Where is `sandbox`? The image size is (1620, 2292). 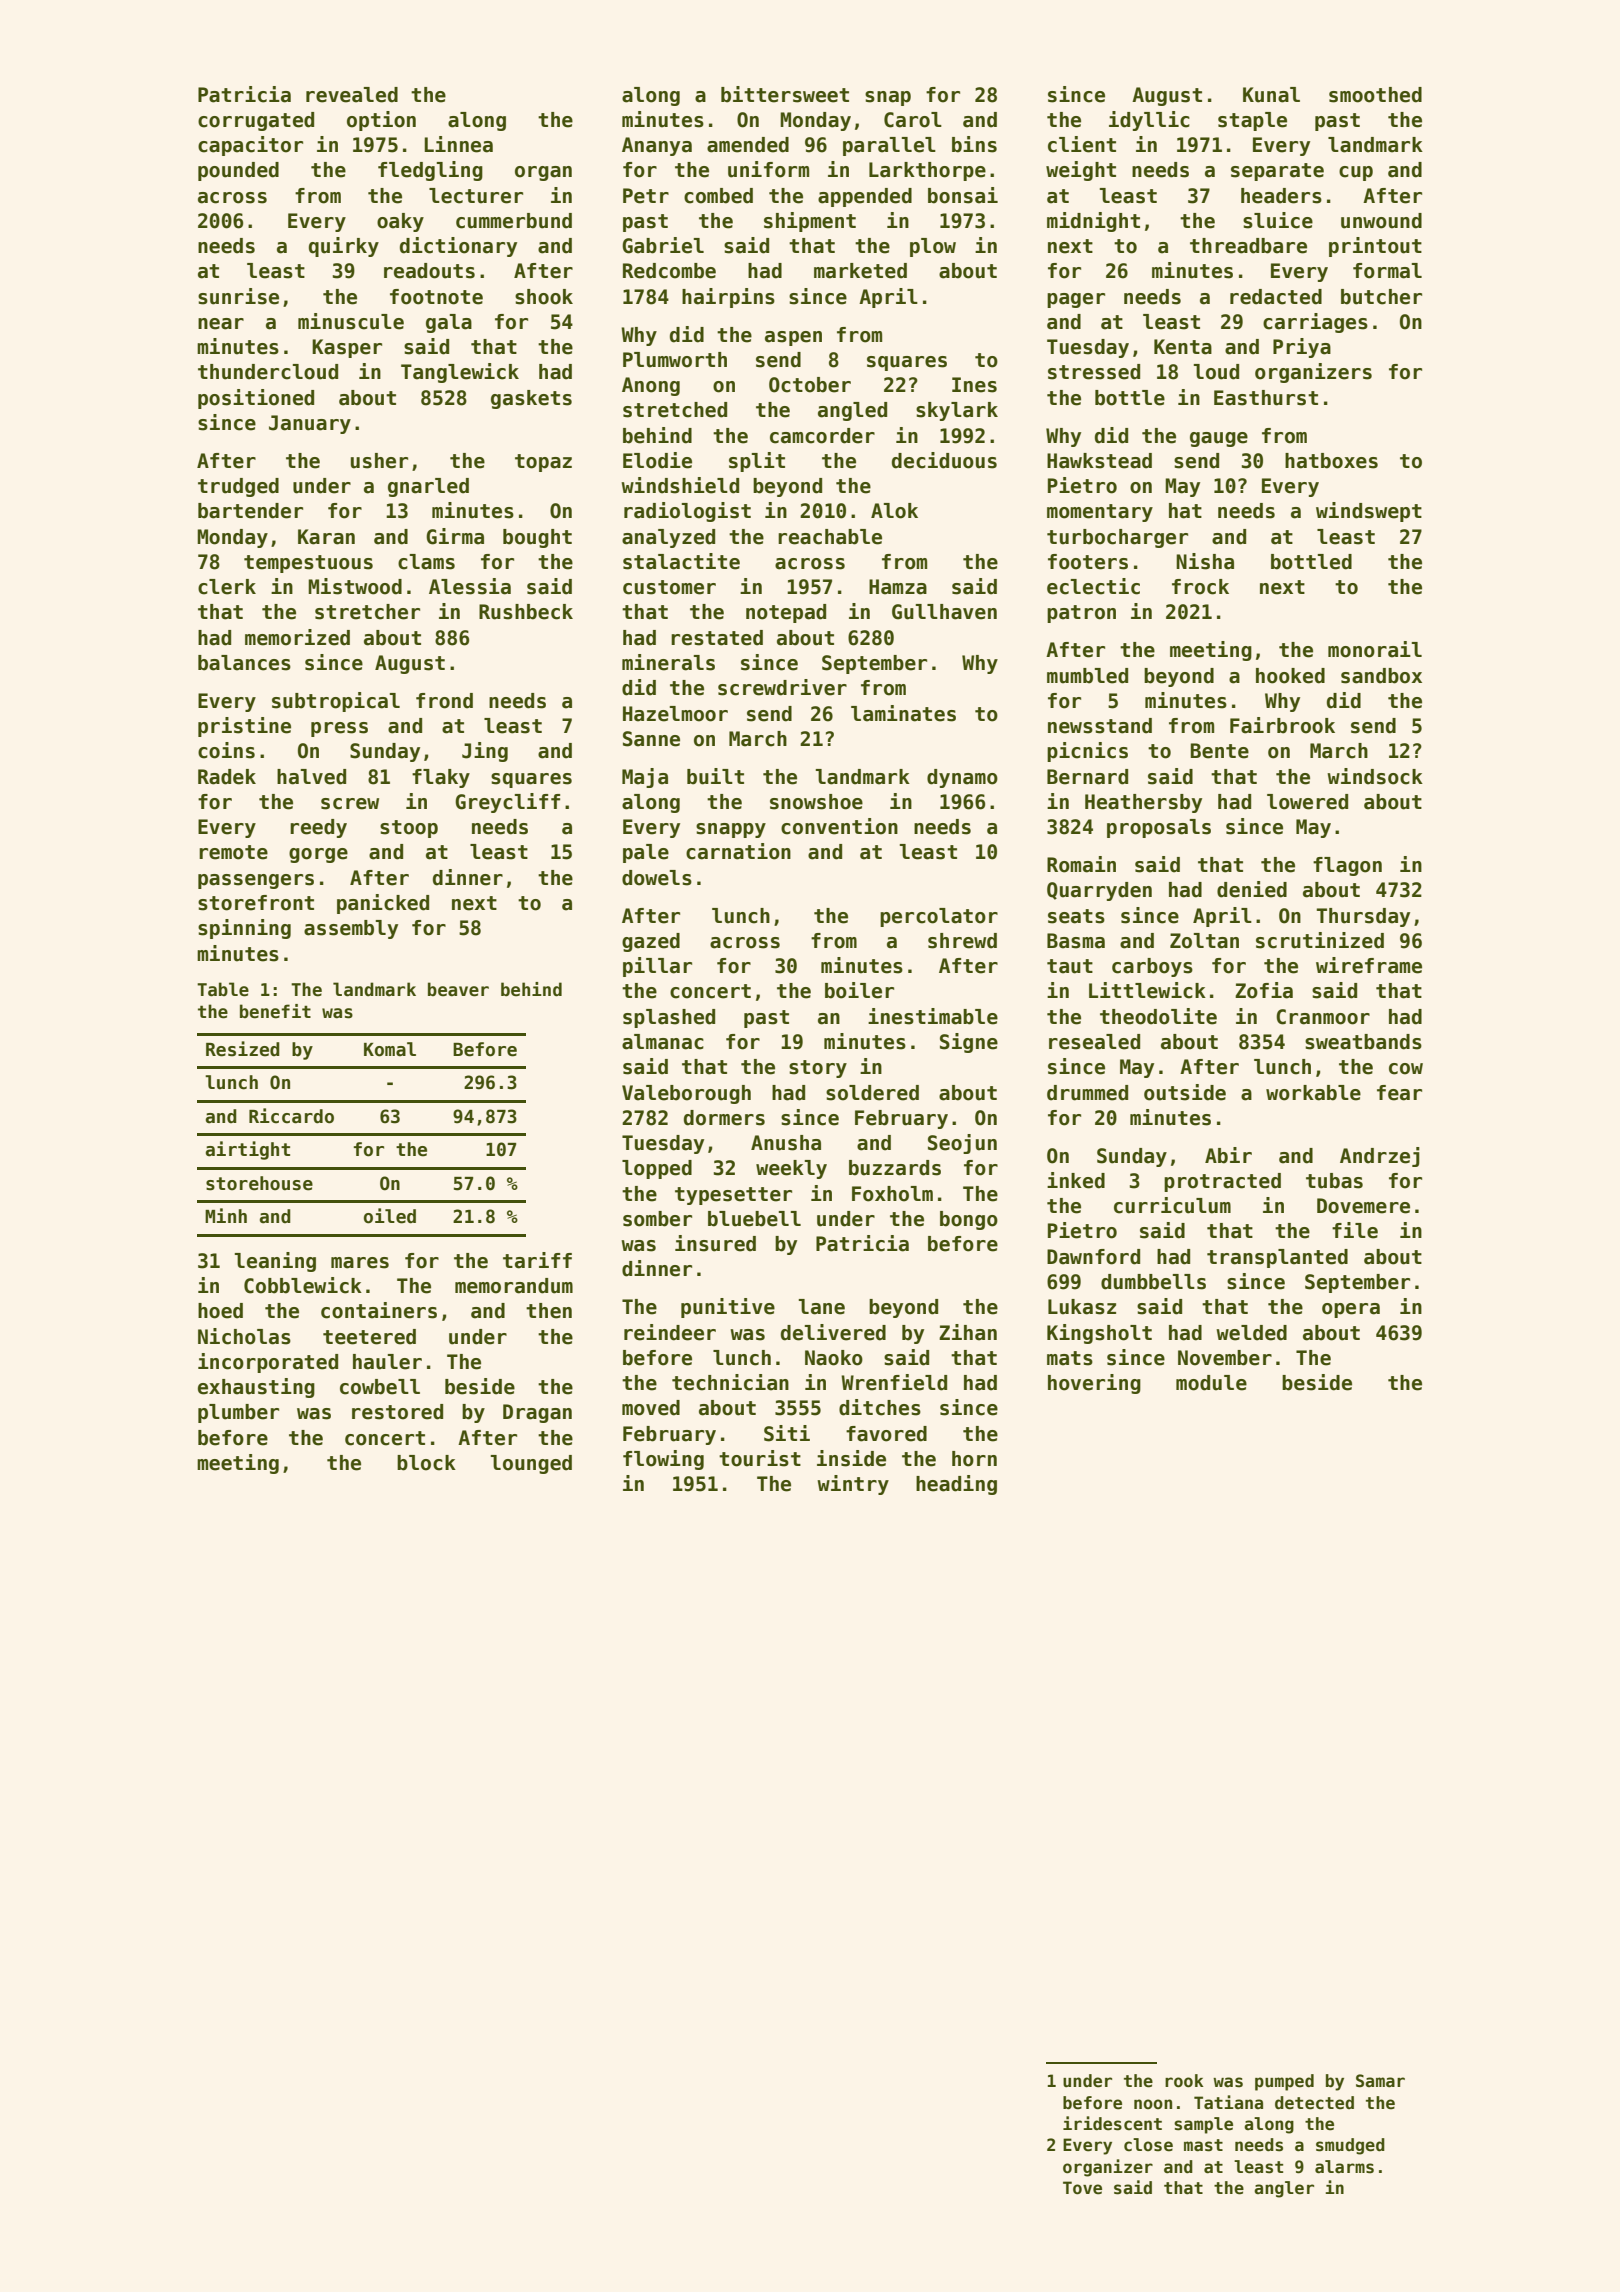 sandbox is located at coordinates (1381, 676).
